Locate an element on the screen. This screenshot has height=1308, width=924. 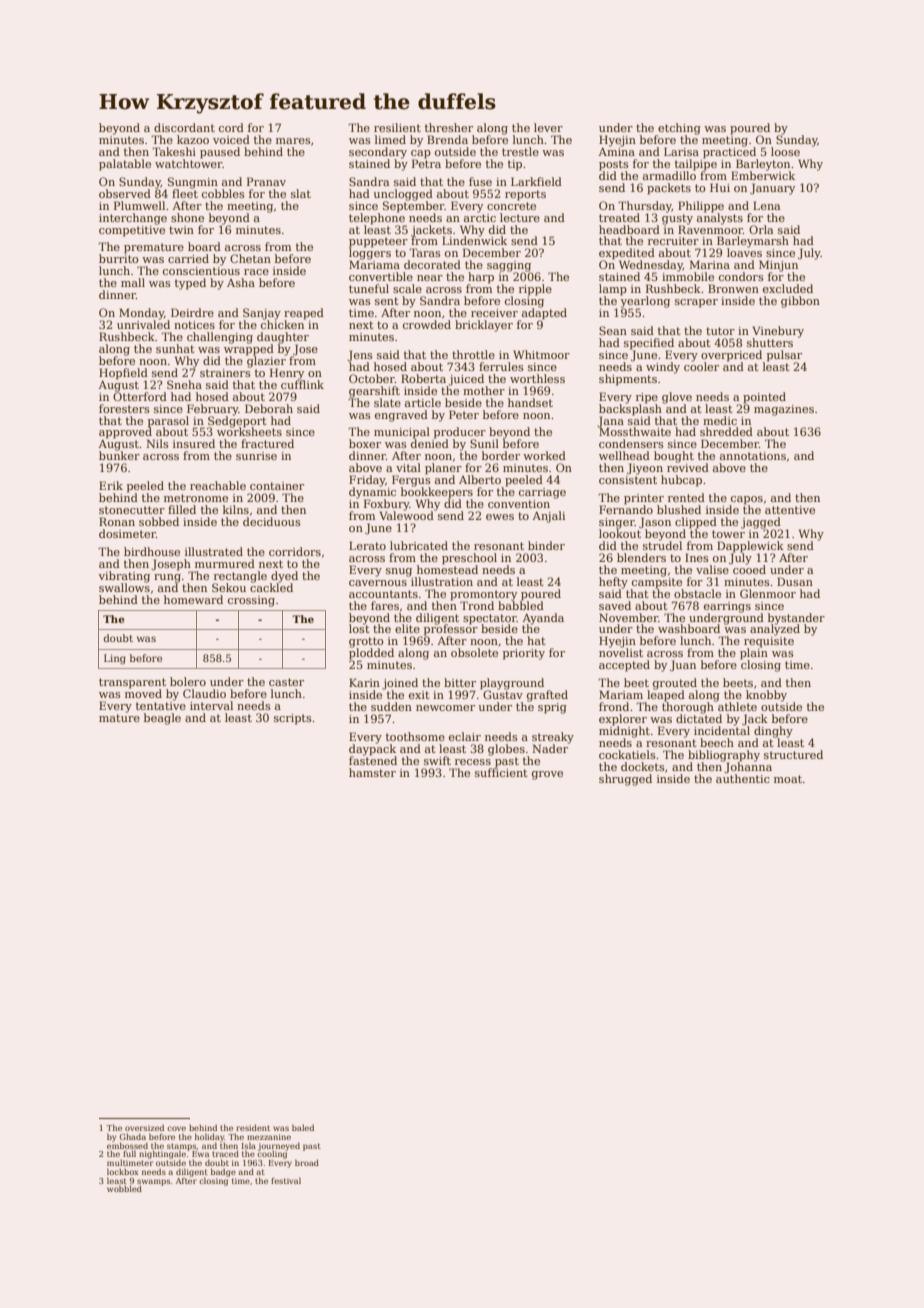
lockbox is located at coordinates (123, 1171).
